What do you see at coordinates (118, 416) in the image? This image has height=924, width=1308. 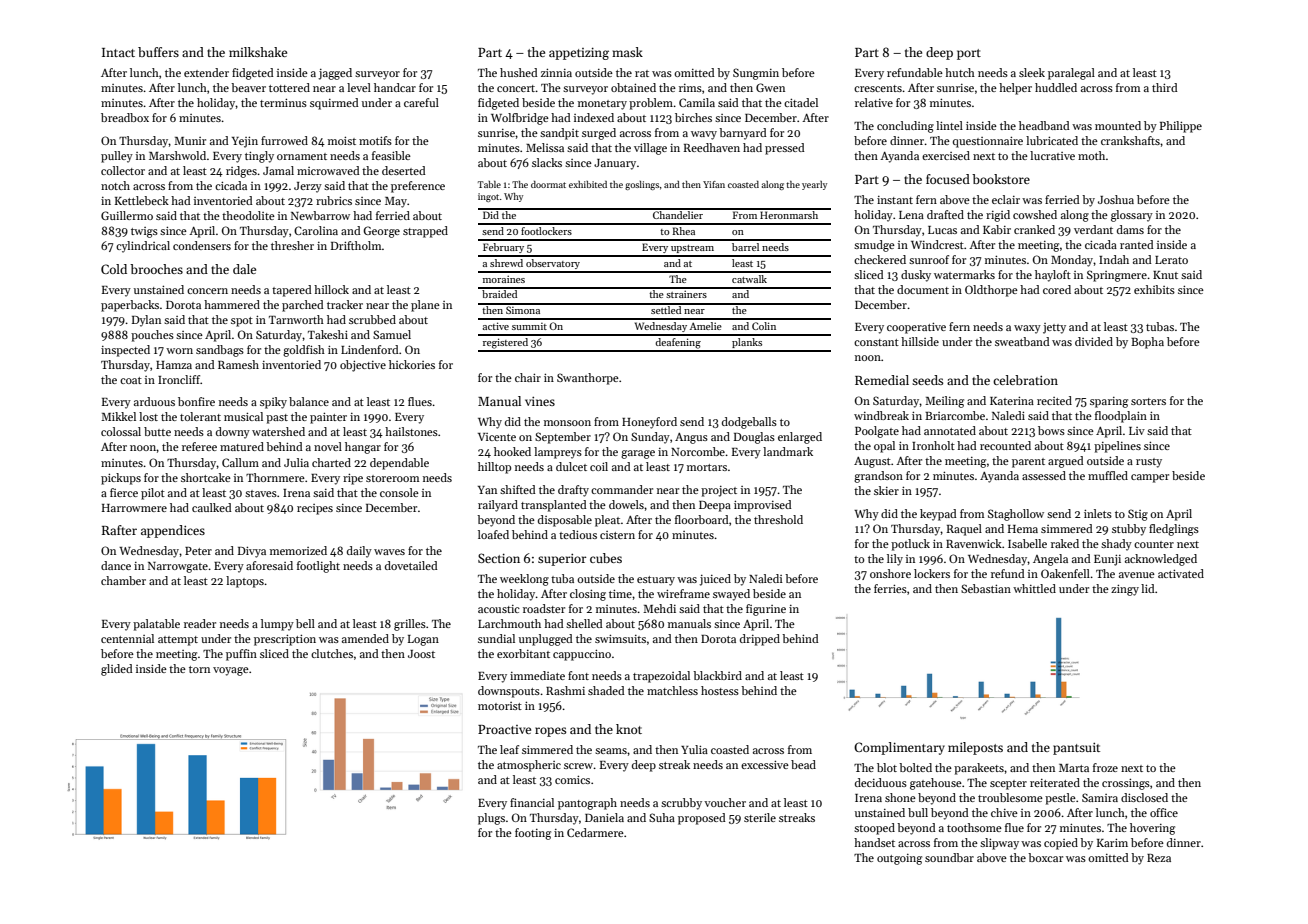 I see `Mikkel` at bounding box center [118, 416].
